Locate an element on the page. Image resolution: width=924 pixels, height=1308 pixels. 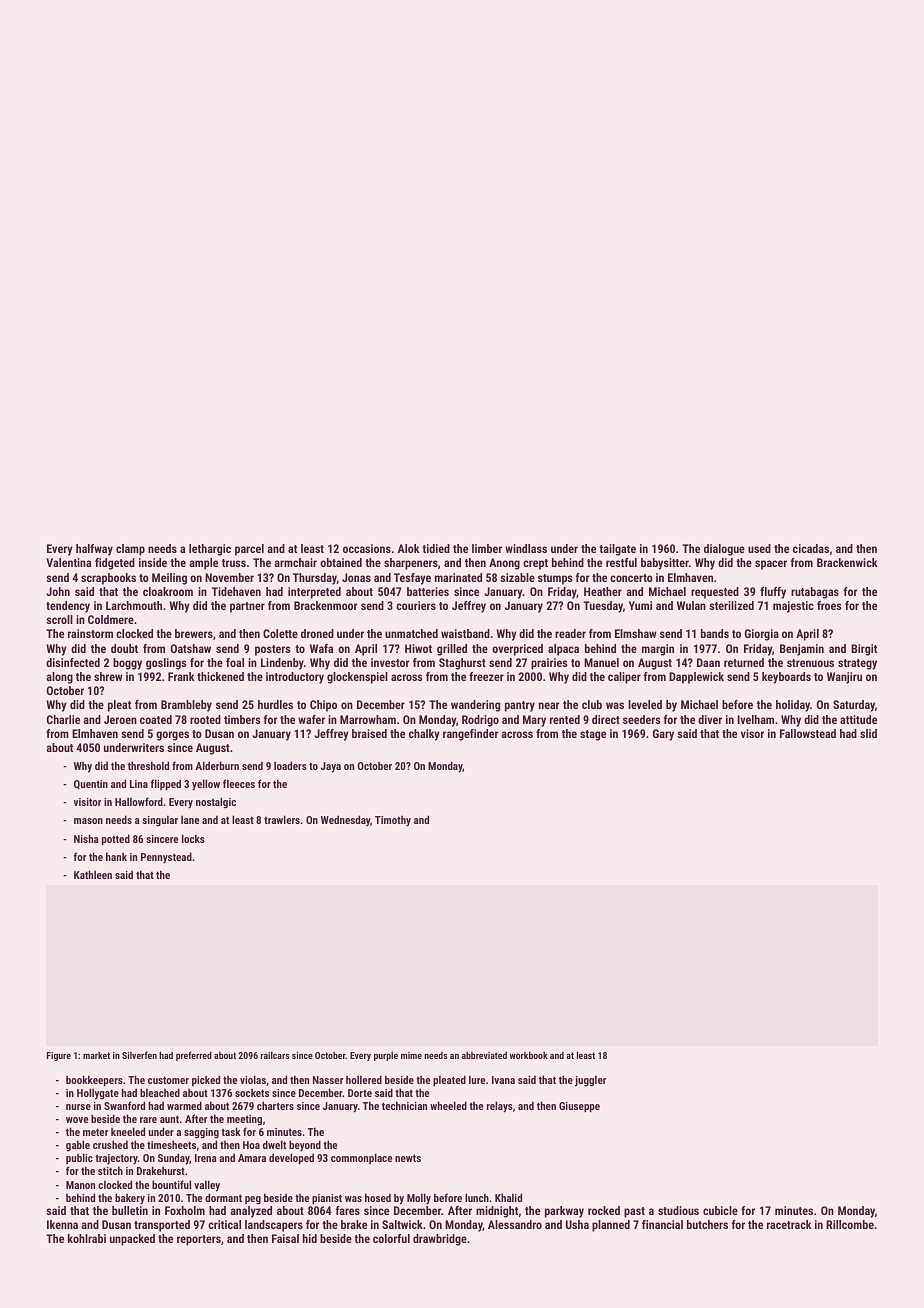
cicadas is located at coordinates (811, 548).
